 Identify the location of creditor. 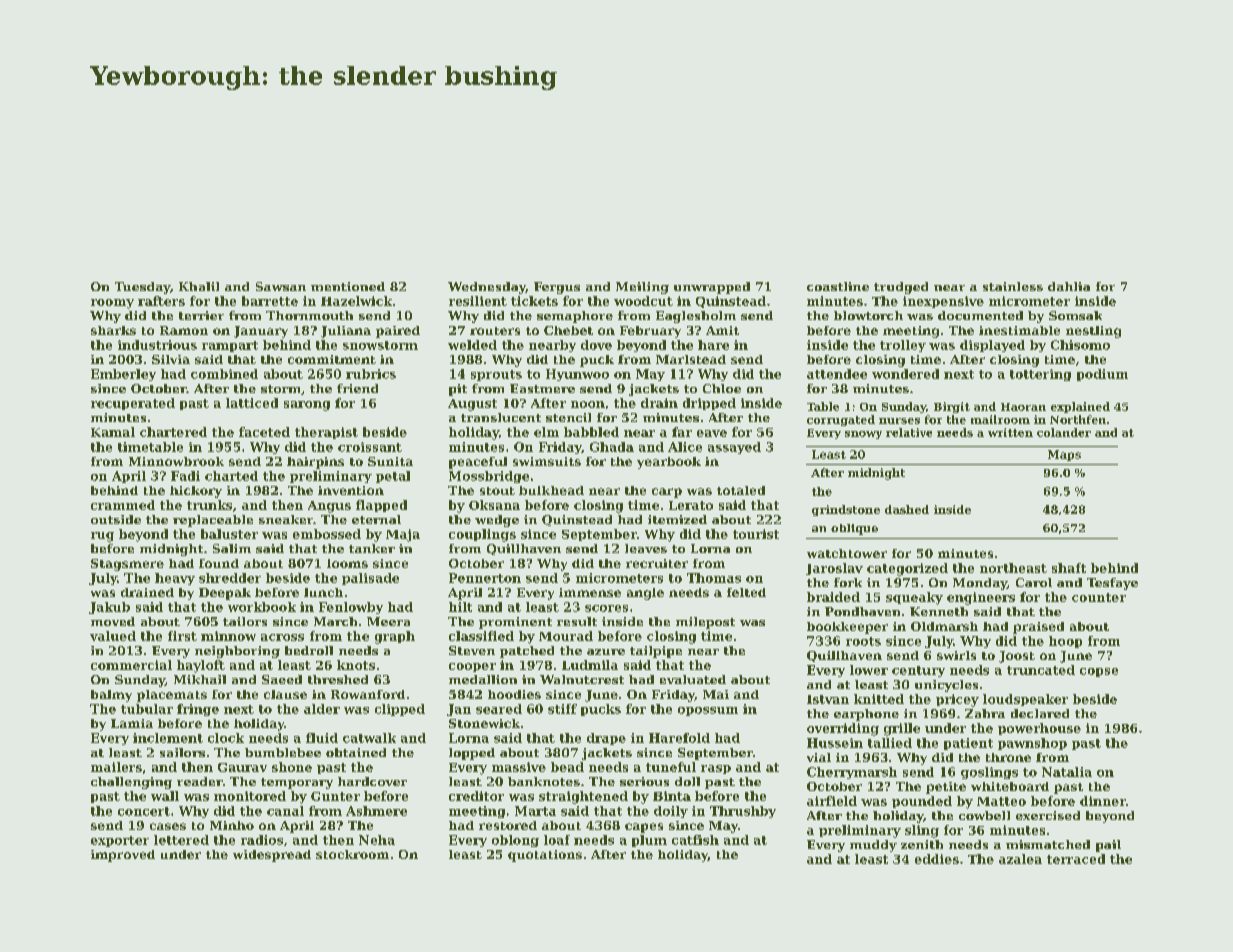
(476, 796).
